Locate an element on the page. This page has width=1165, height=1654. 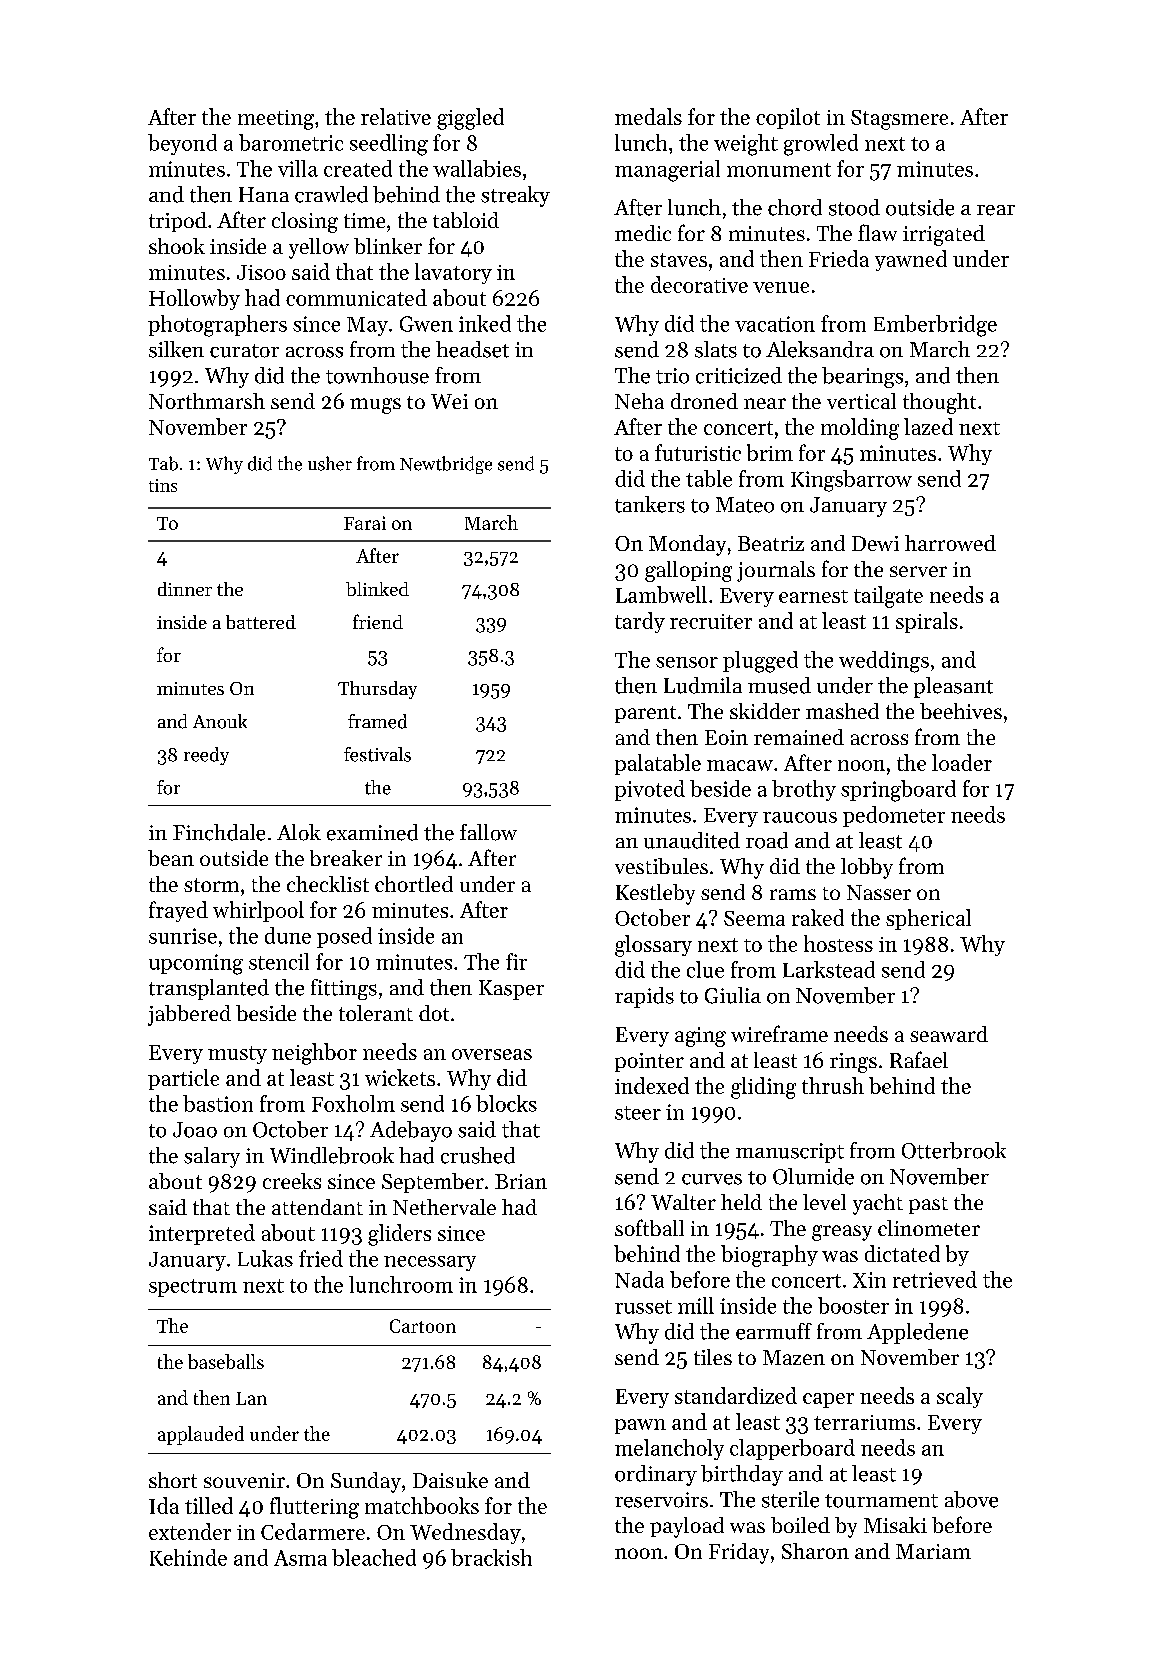
server is located at coordinates (918, 571).
